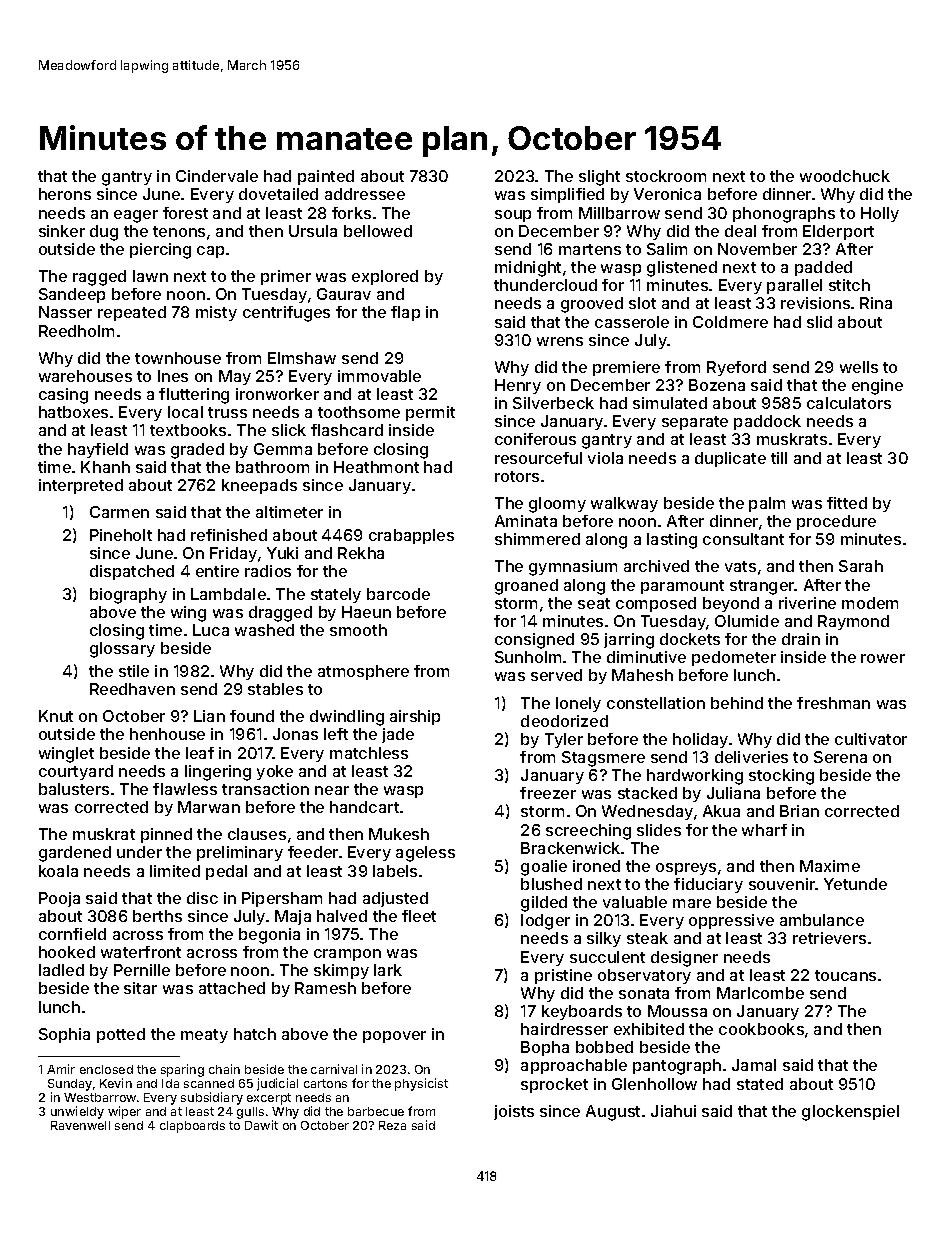  Describe the element at coordinates (670, 403) in the screenshot. I see `simulated` at that location.
